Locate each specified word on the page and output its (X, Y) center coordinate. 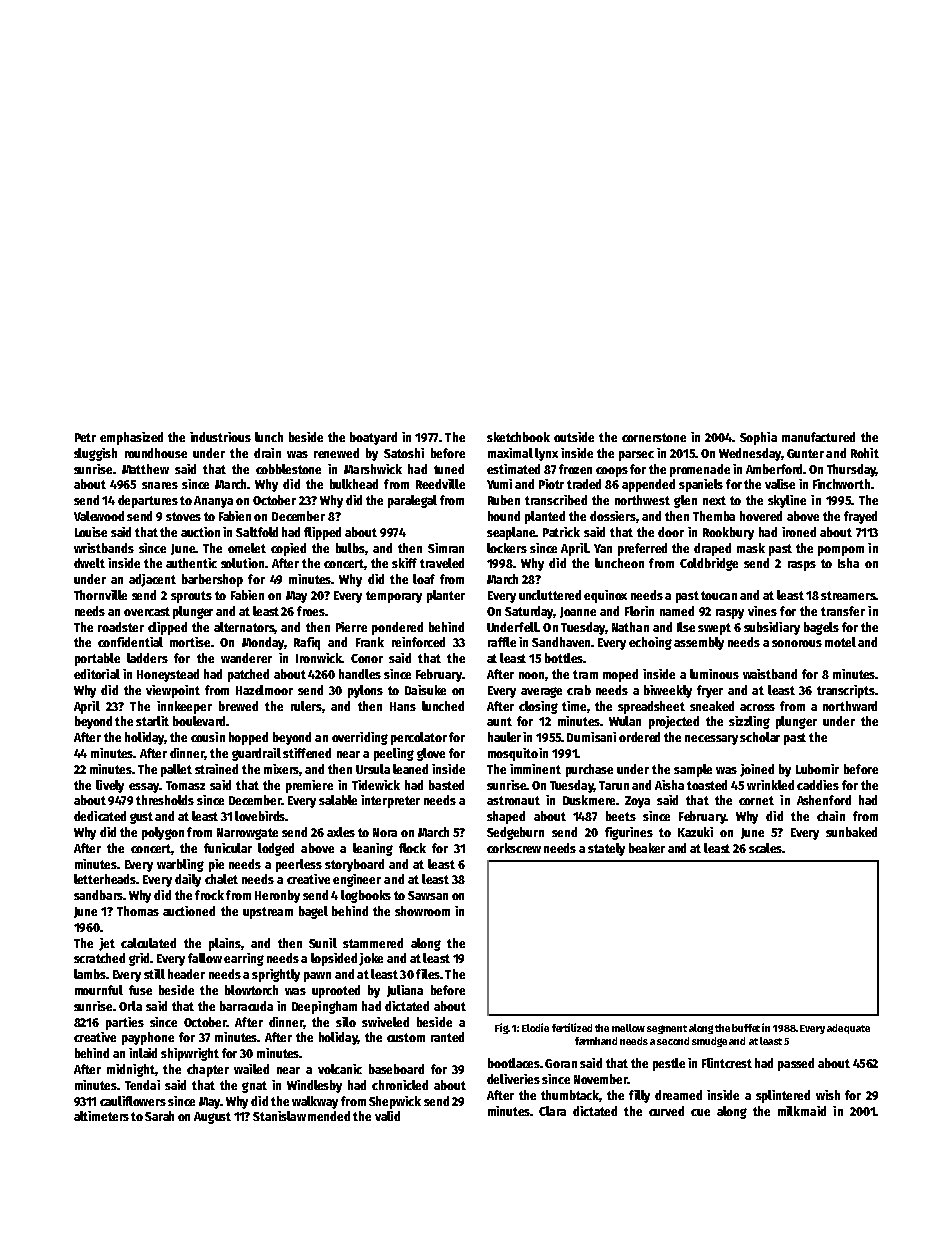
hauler (504, 737)
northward (850, 706)
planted (545, 517)
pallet (176, 770)
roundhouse (156, 453)
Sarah (159, 1116)
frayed (860, 517)
